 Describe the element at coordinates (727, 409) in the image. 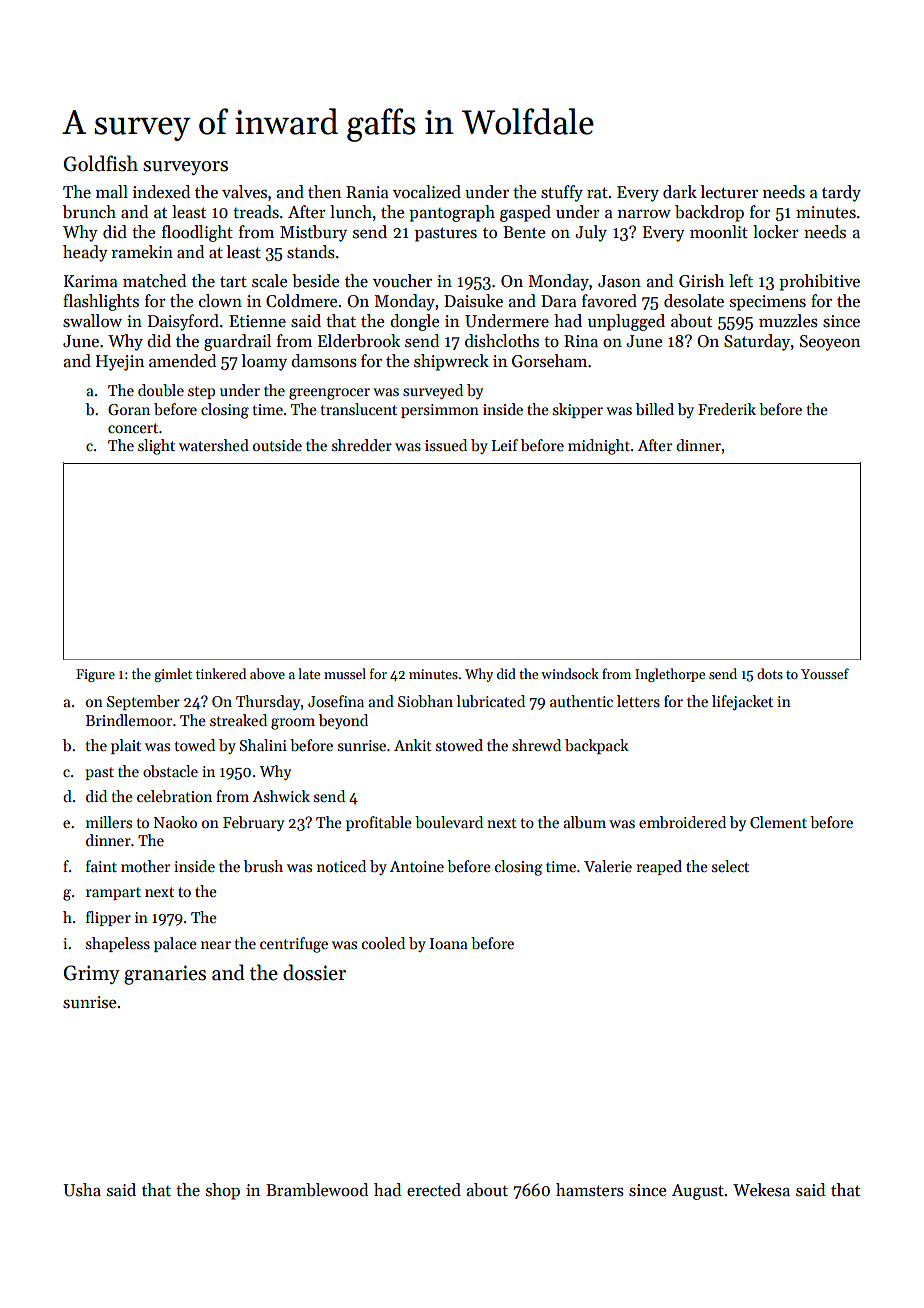

I see `Frederik` at that location.
